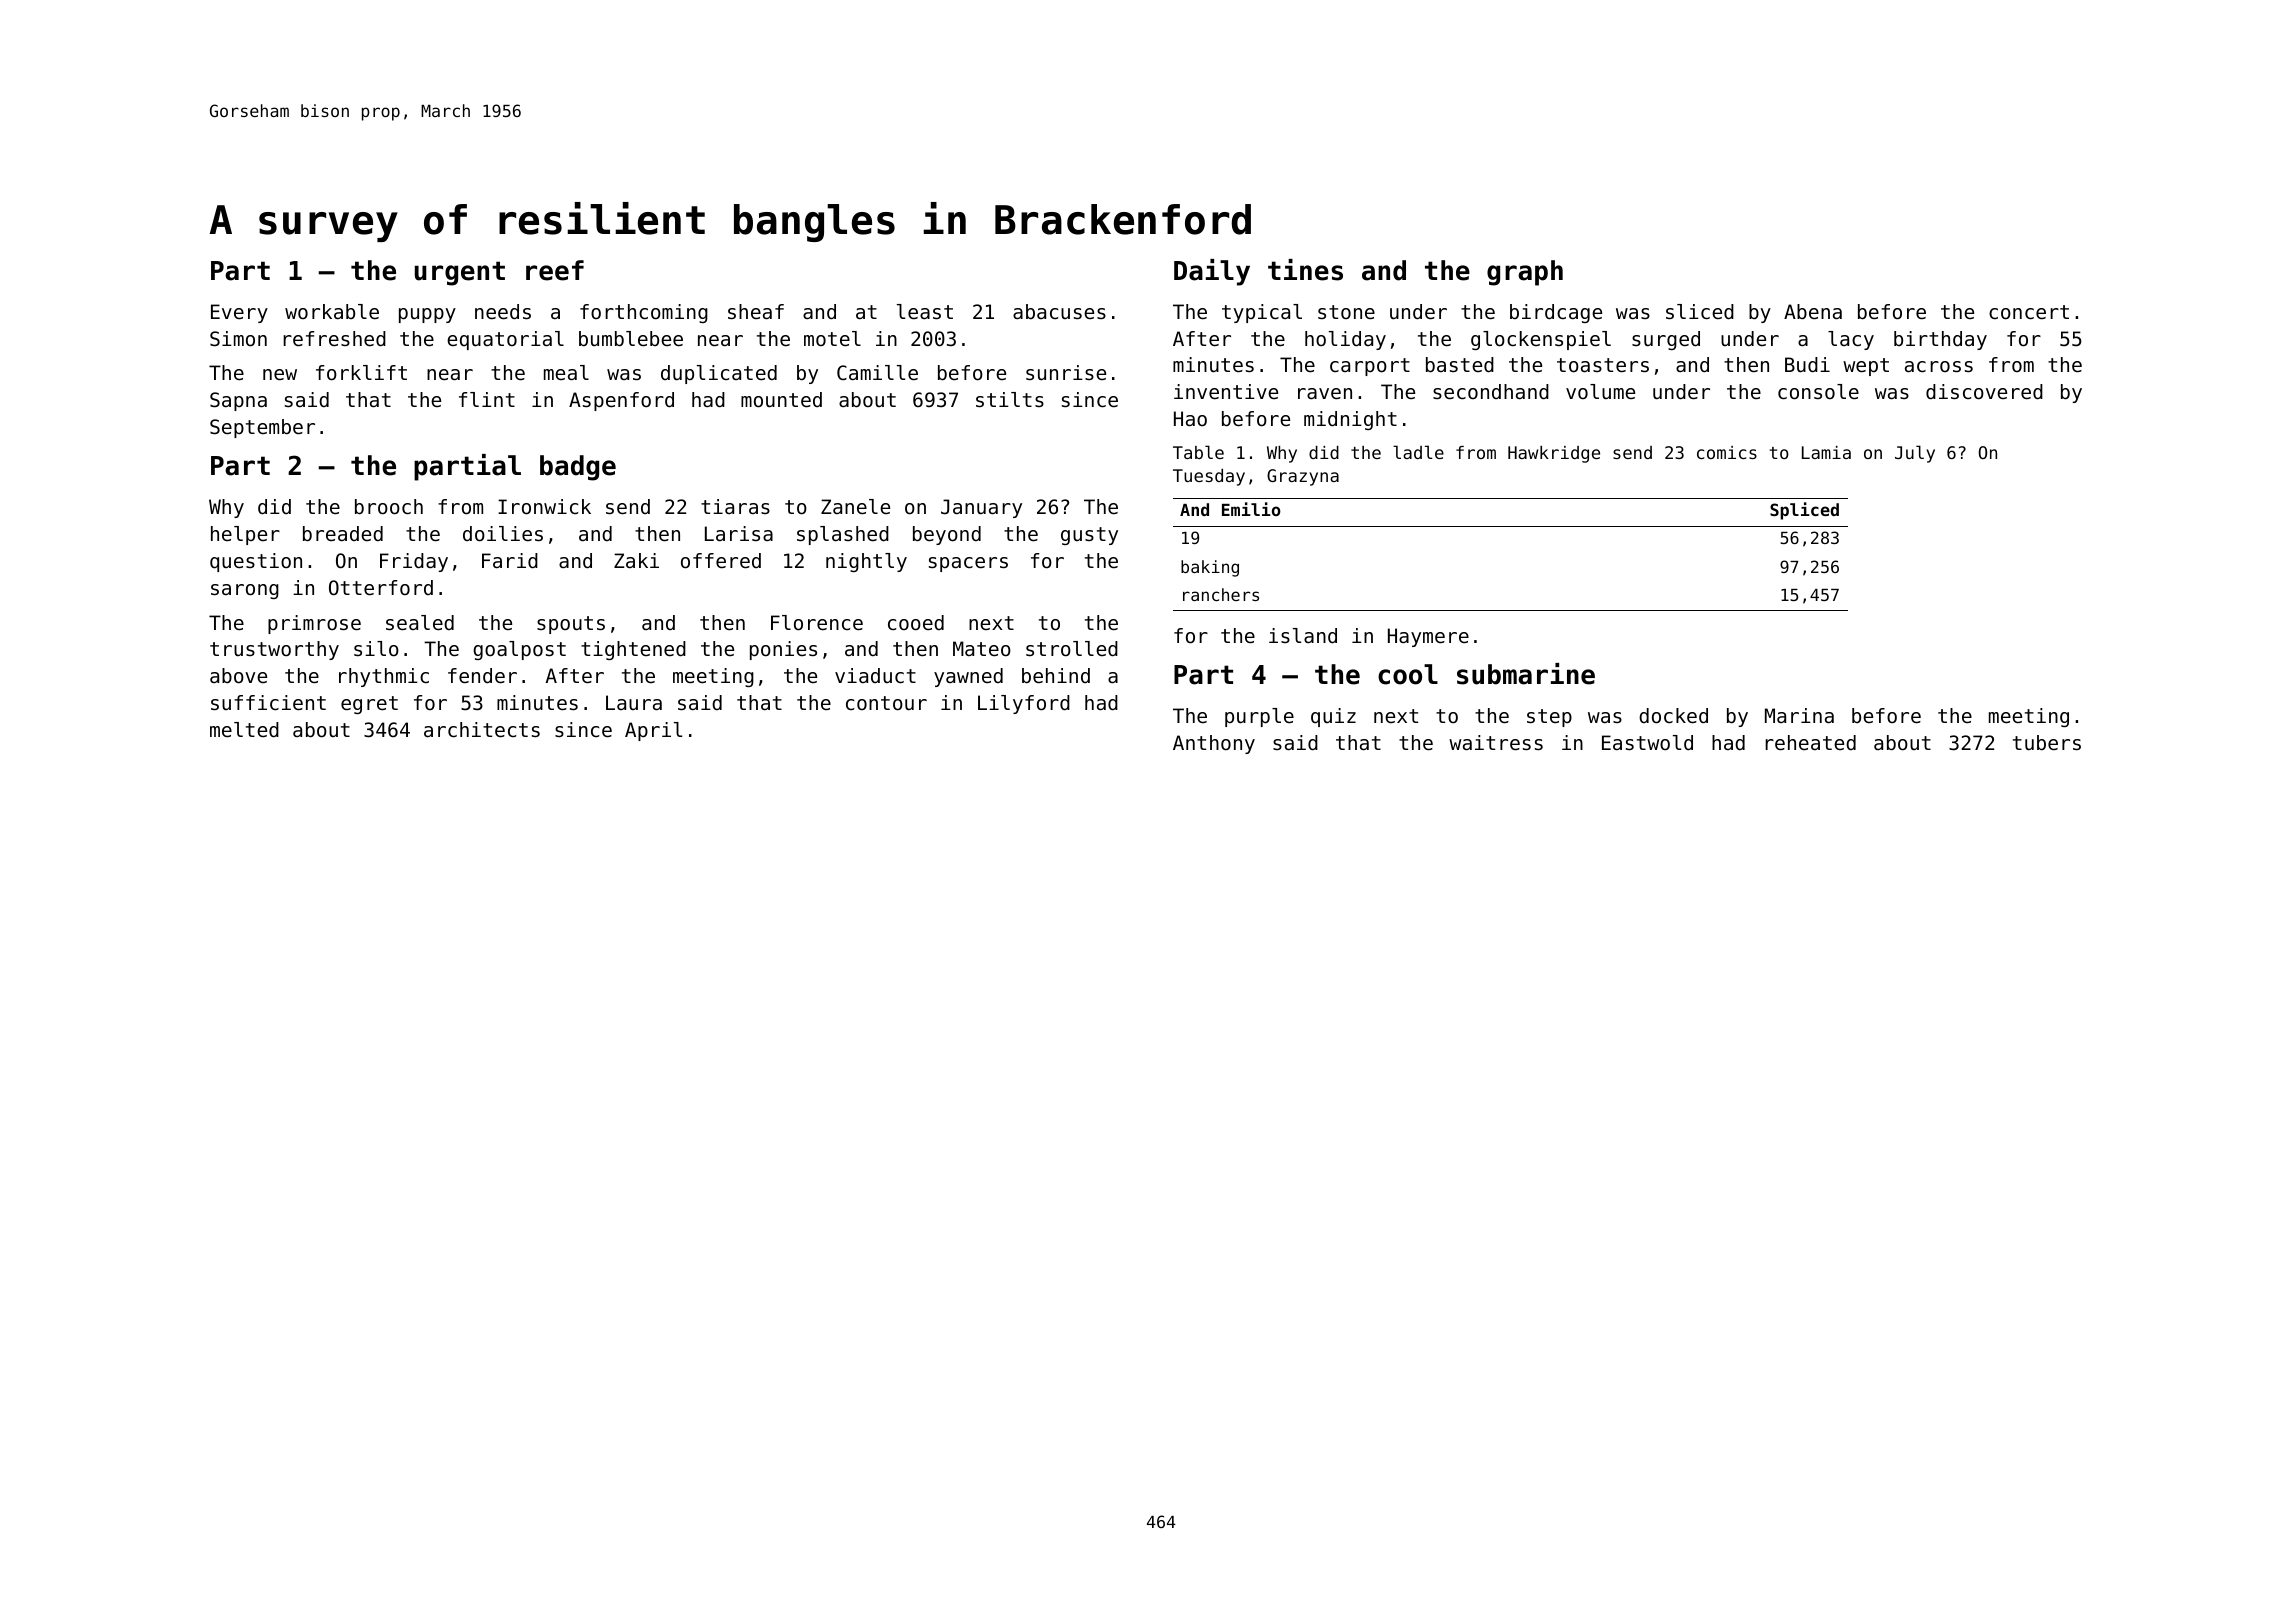 Image resolution: width=2292 pixels, height=1620 pixels. Describe the element at coordinates (314, 624) in the document. I see `primrose` at that location.
